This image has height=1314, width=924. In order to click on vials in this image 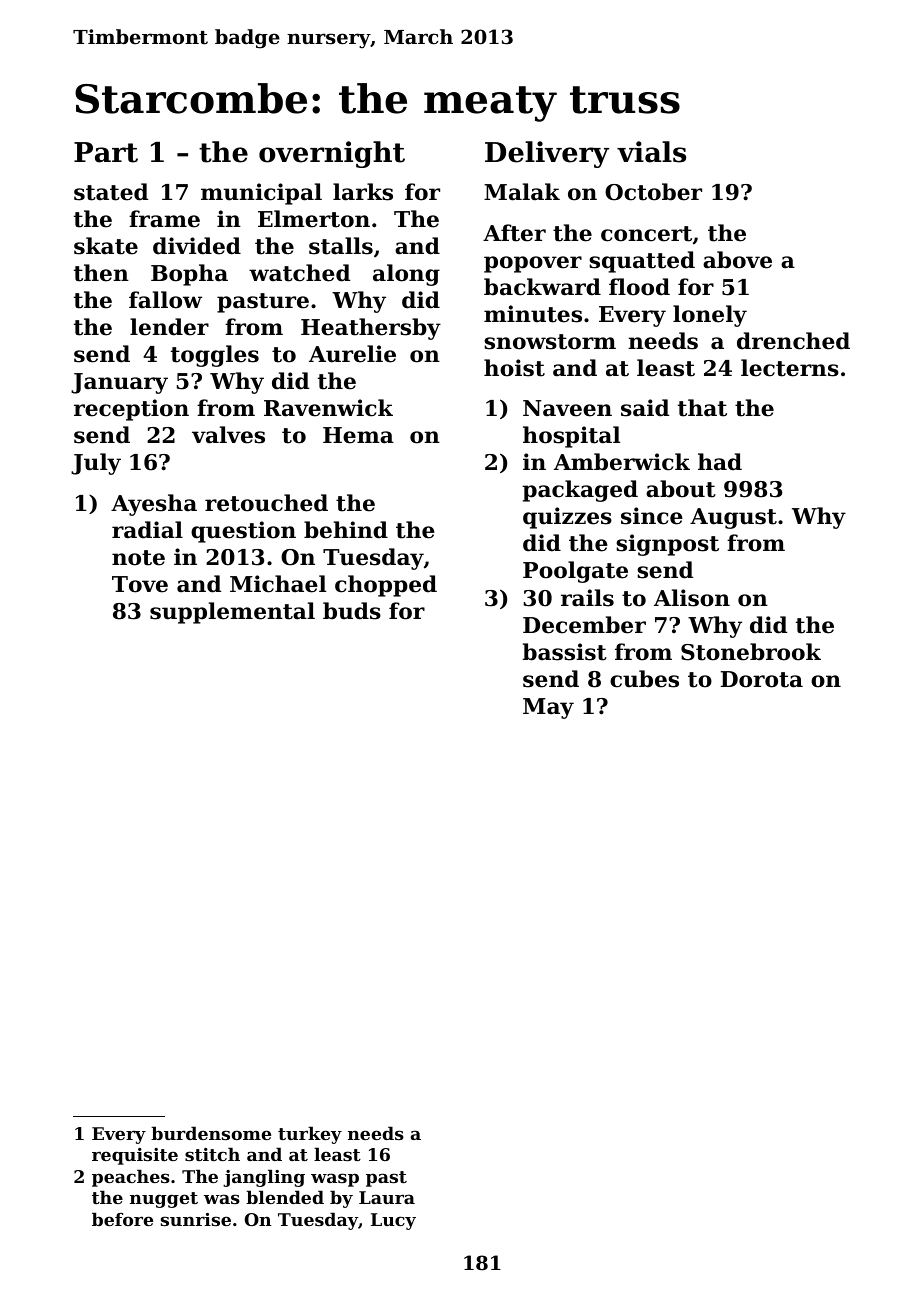, I will do `click(651, 152)`.
